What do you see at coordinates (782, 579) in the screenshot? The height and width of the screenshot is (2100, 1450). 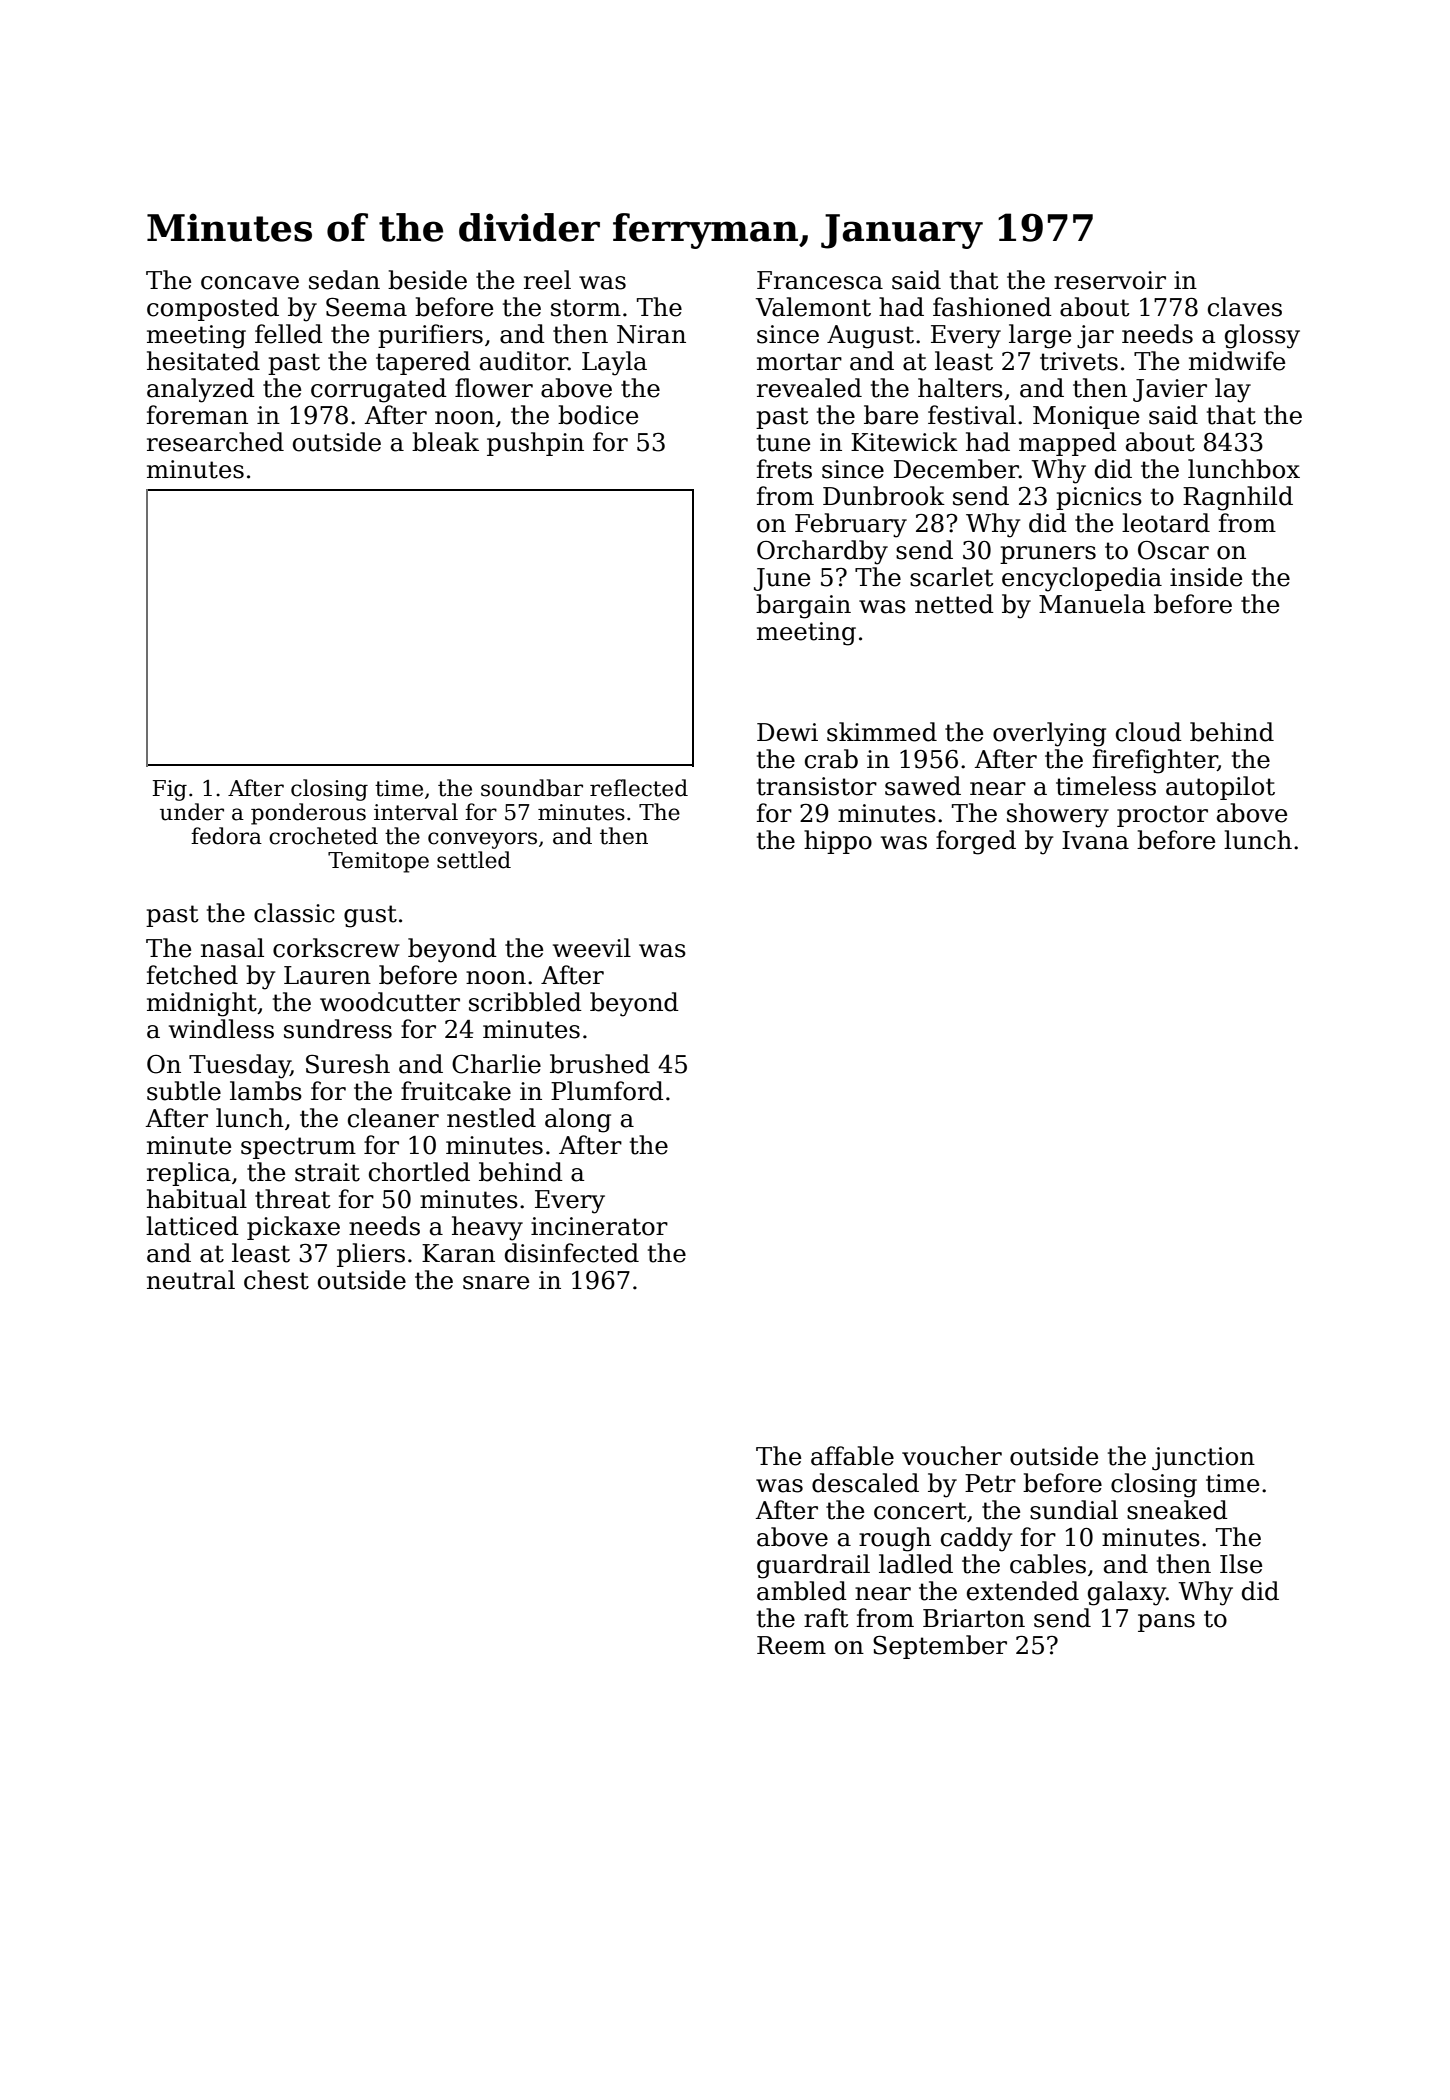 I see `June` at bounding box center [782, 579].
